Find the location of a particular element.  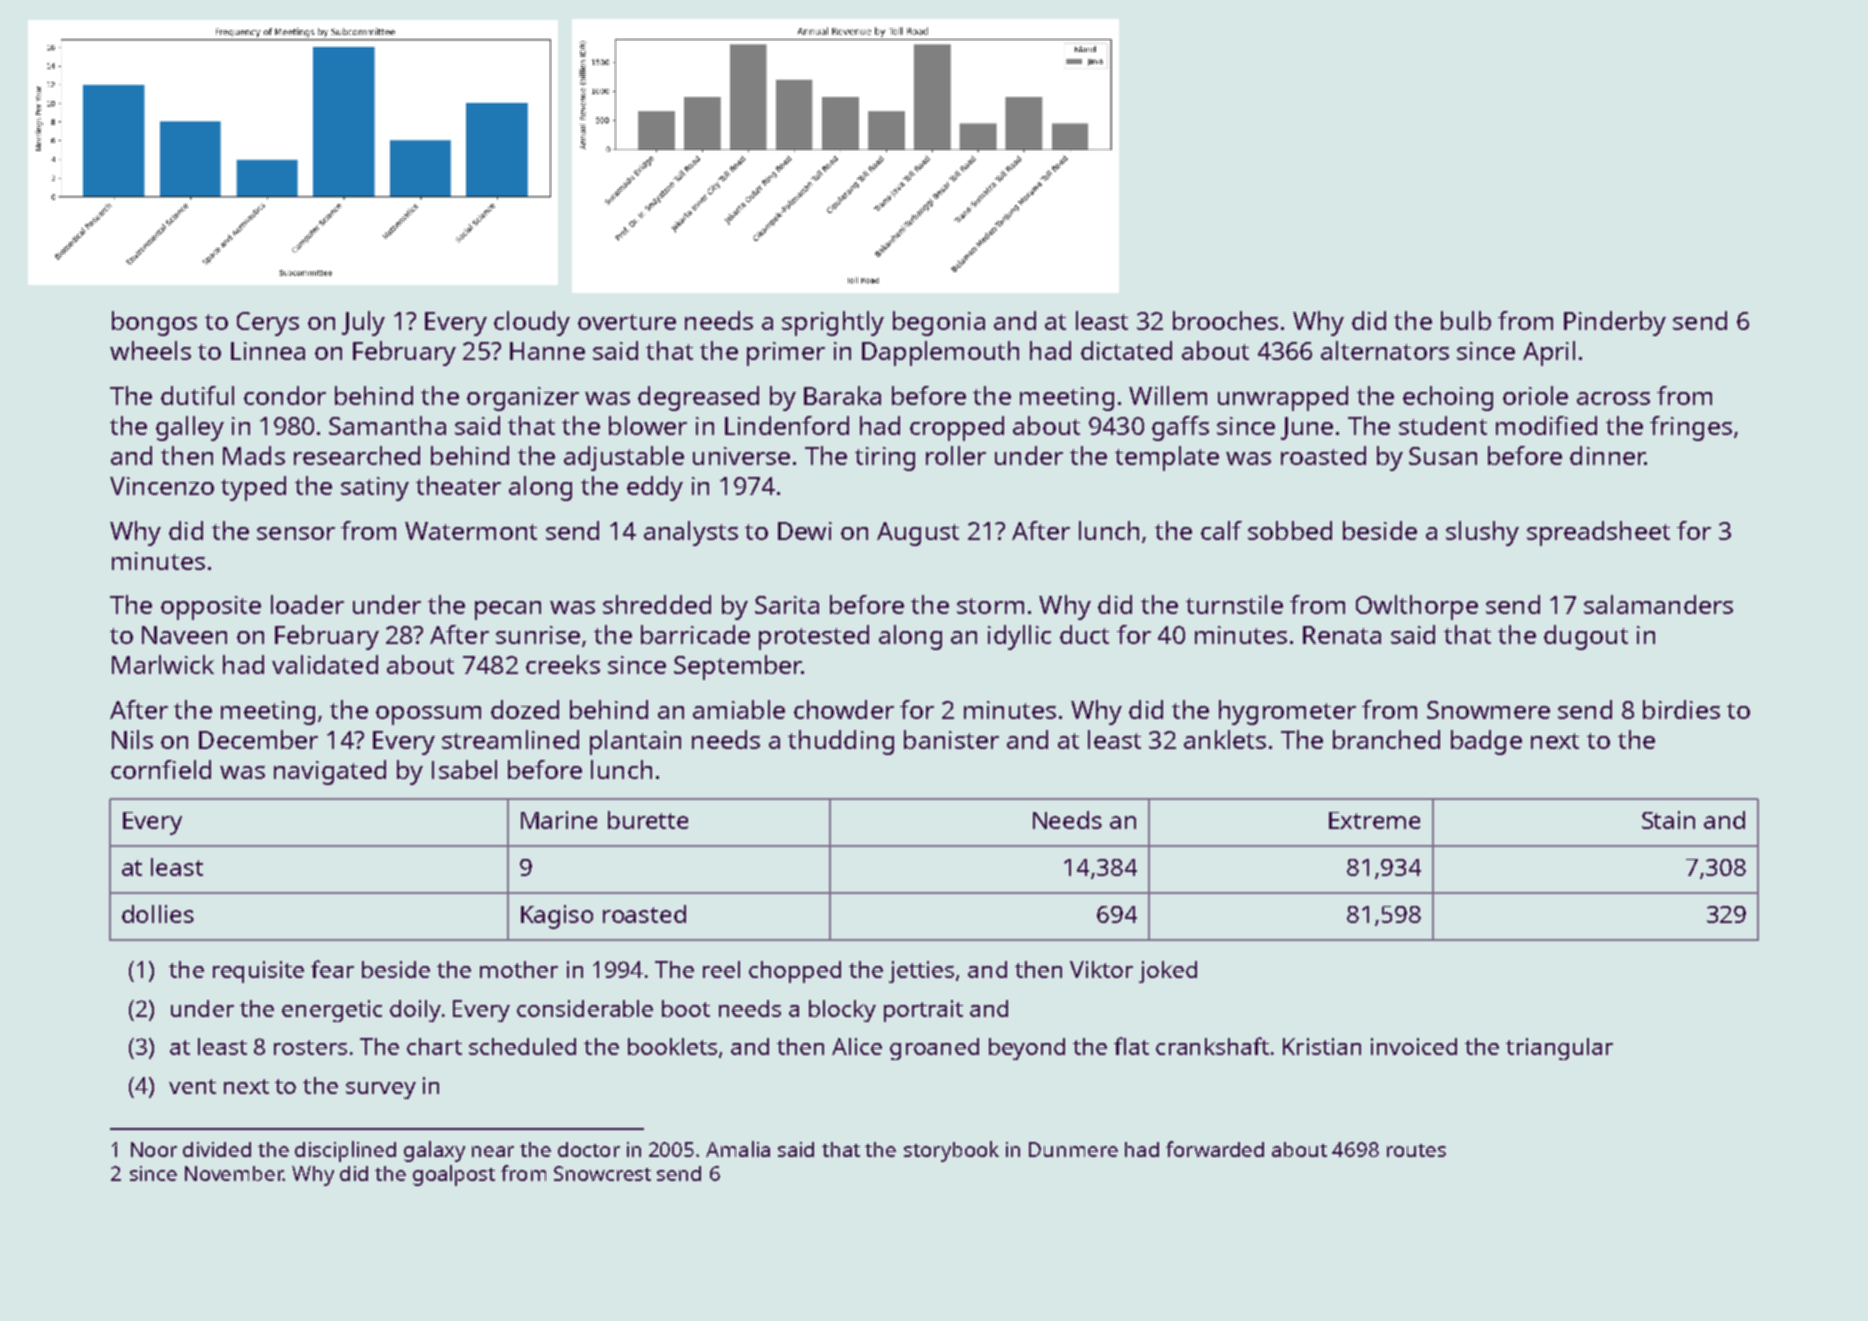

salamanders is located at coordinates (1658, 604).
